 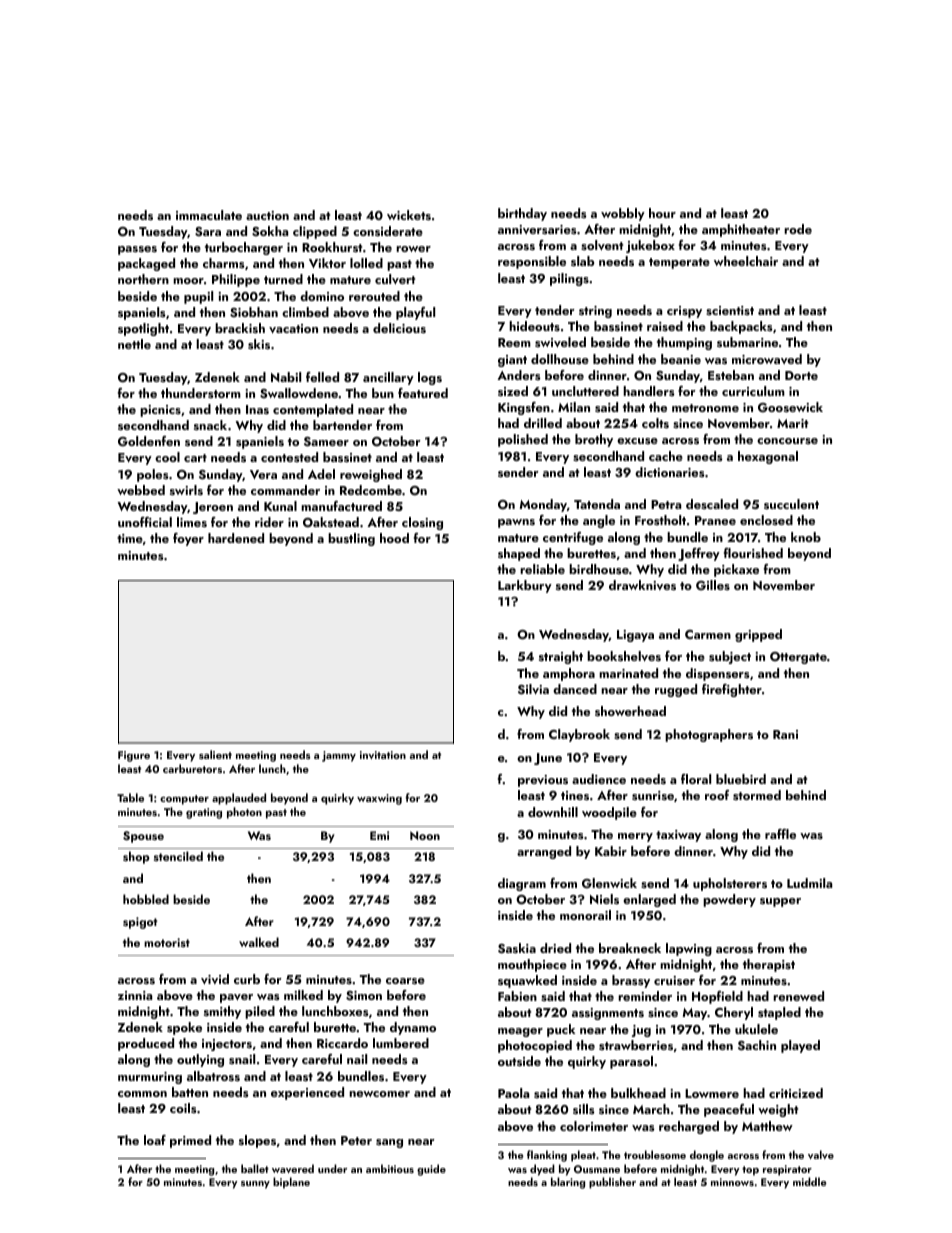 I want to click on salient, so click(x=215, y=754).
